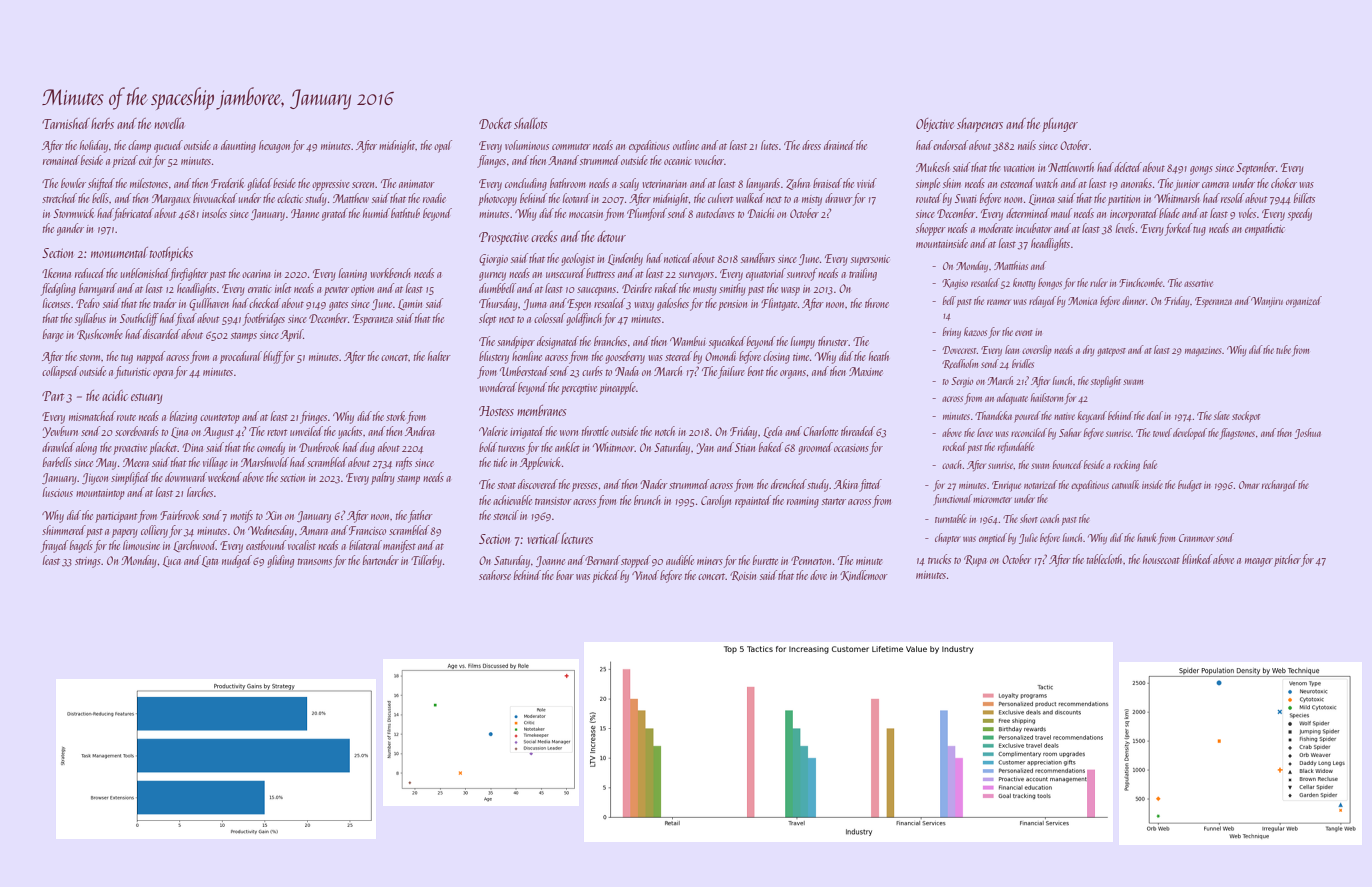  I want to click on screen, so click(364, 185).
